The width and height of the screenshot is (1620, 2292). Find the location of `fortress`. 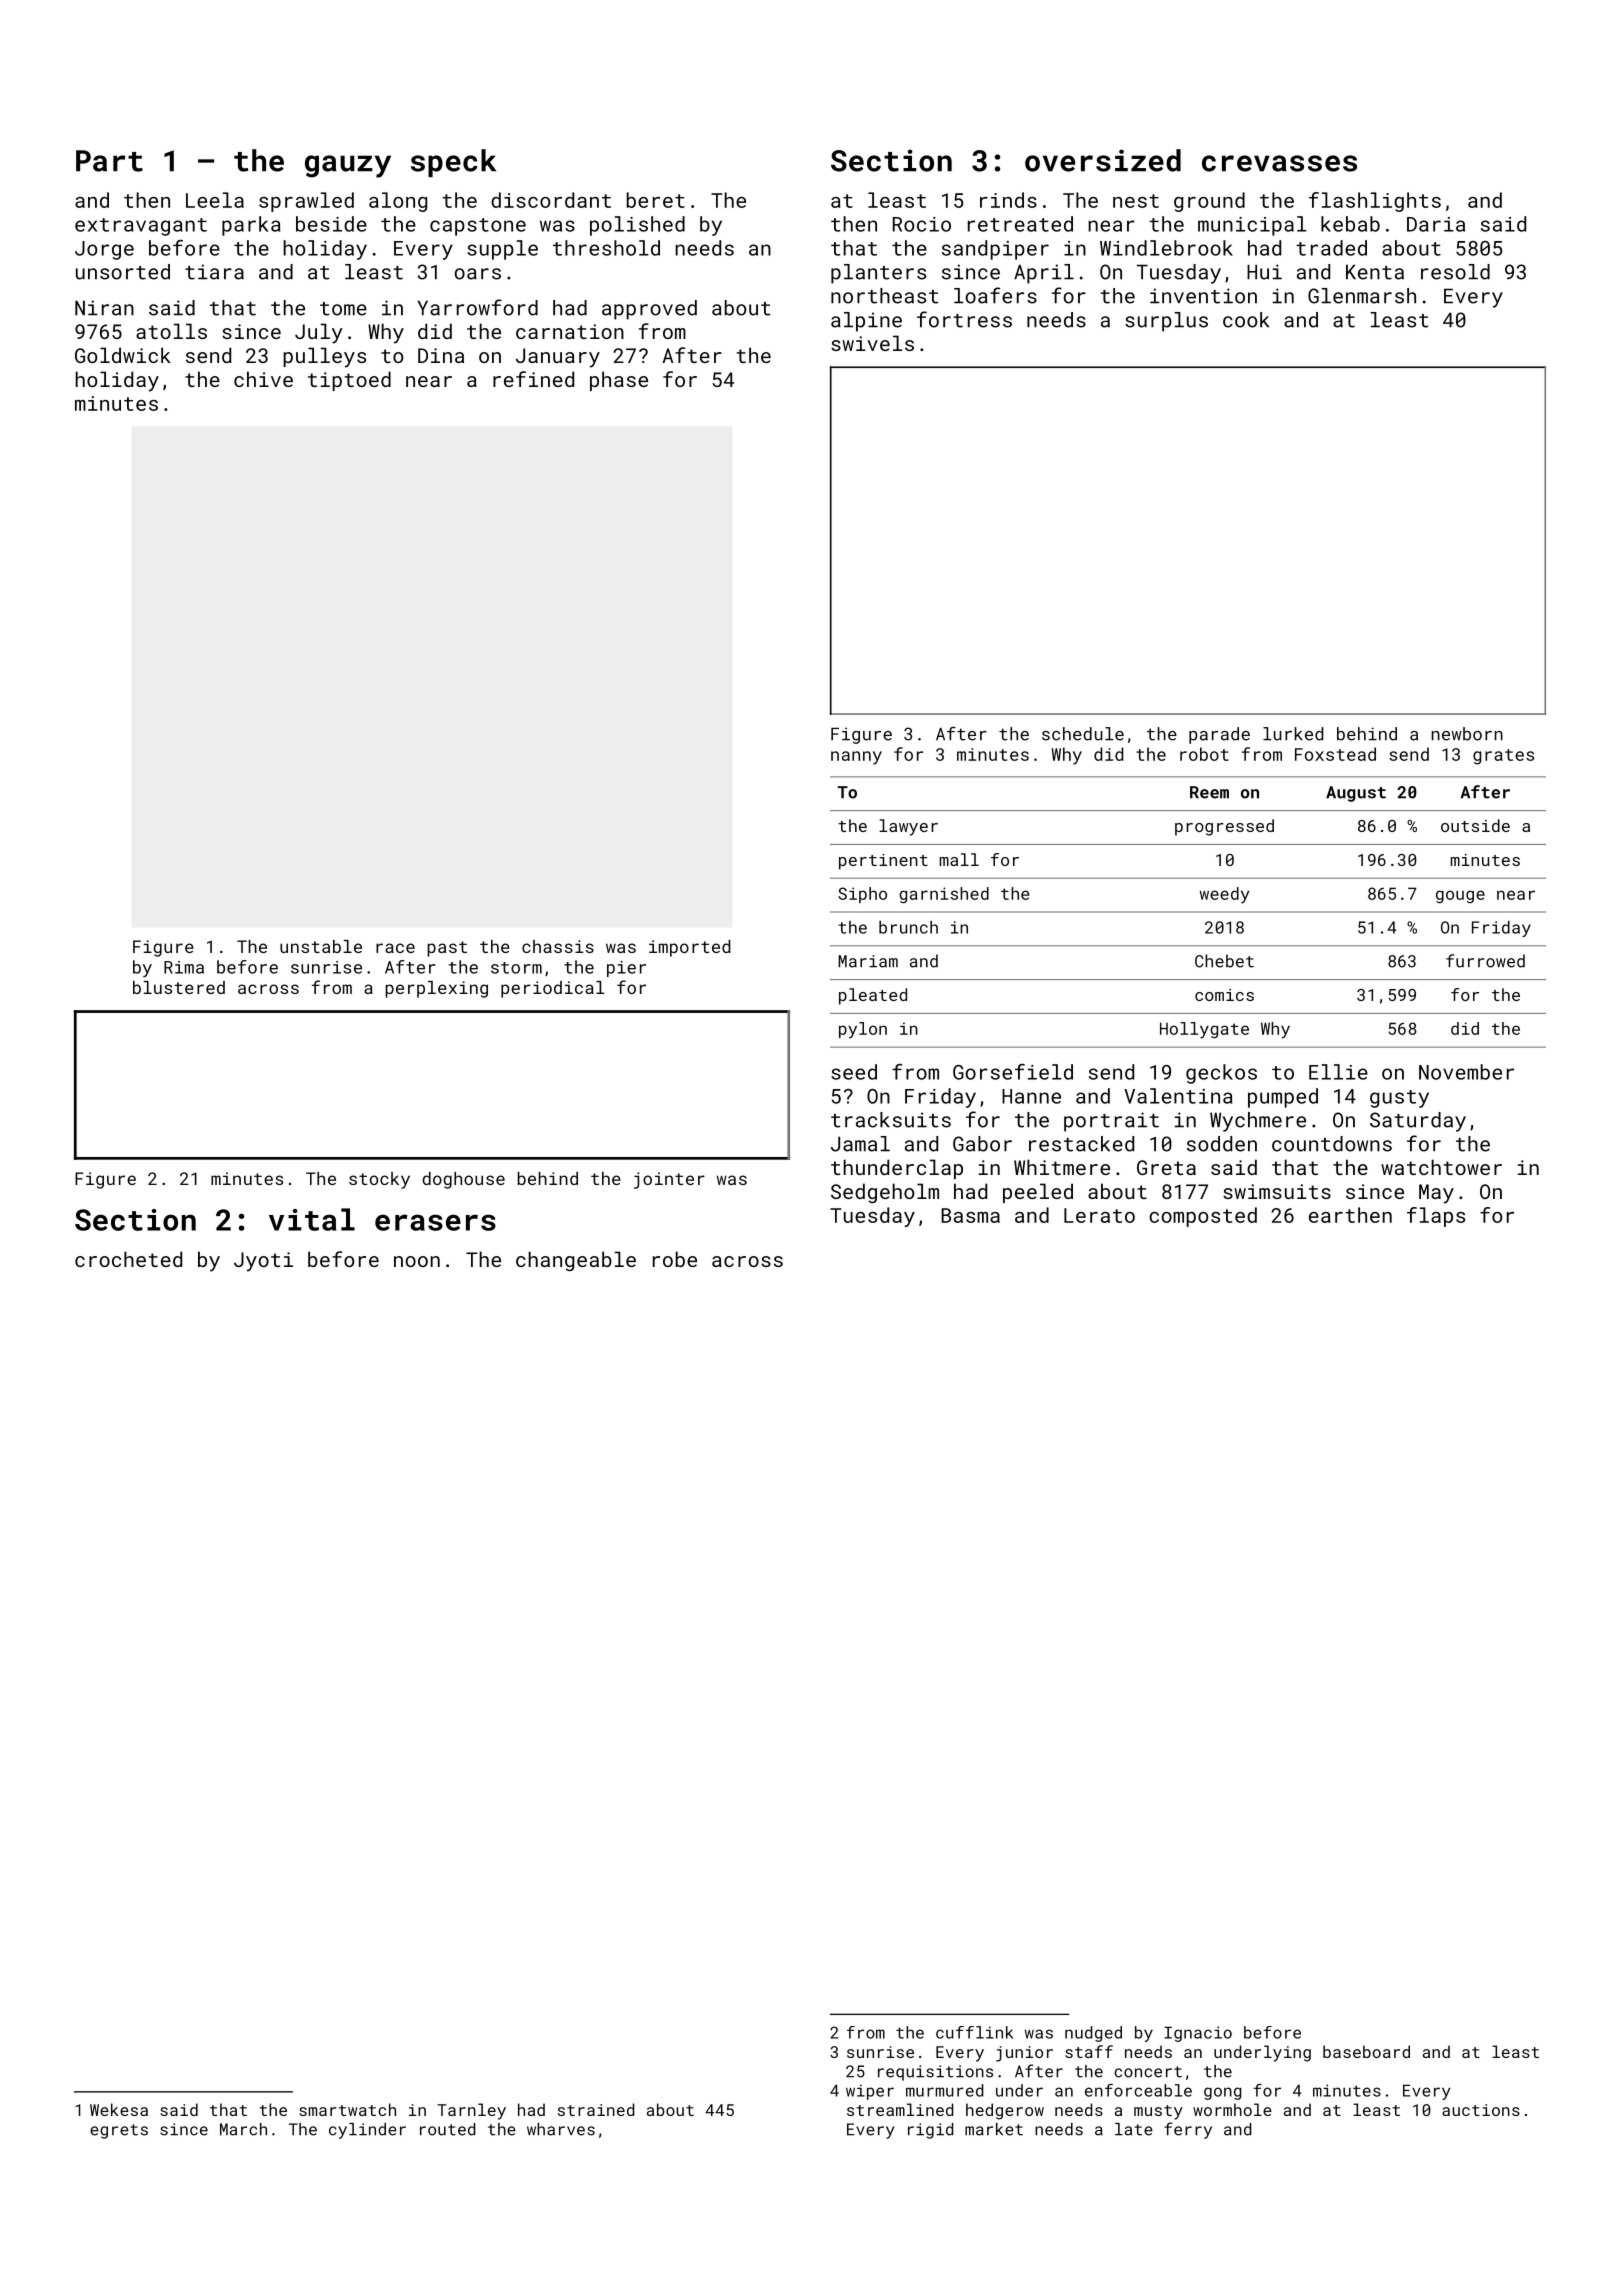

fortress is located at coordinates (964, 319).
